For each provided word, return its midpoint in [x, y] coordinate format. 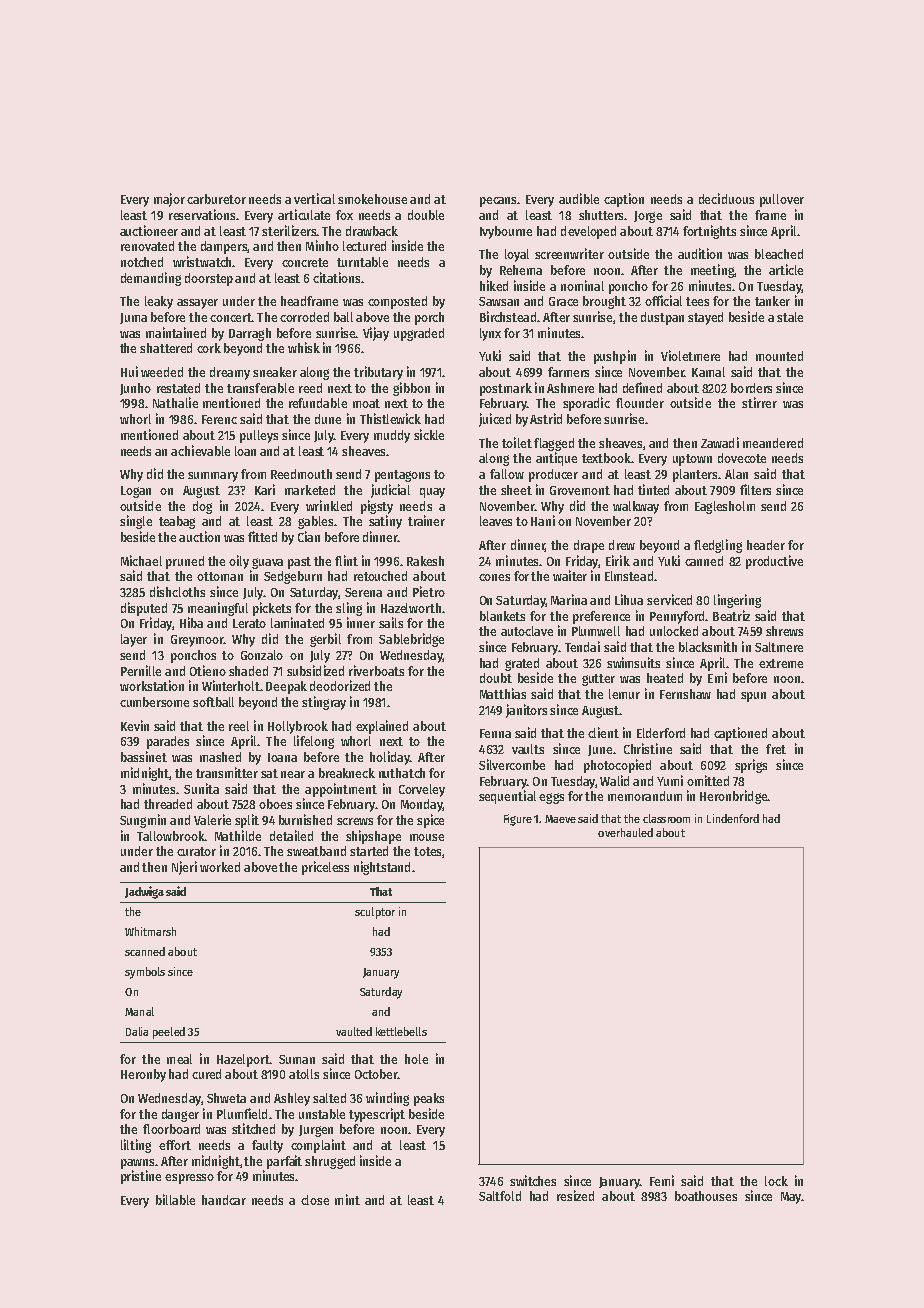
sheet [516, 490]
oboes [275, 804]
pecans [498, 202]
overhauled [625, 832]
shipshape [373, 837]
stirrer [759, 402]
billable [175, 1199]
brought [604, 302]
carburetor [216, 199]
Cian [309, 536]
